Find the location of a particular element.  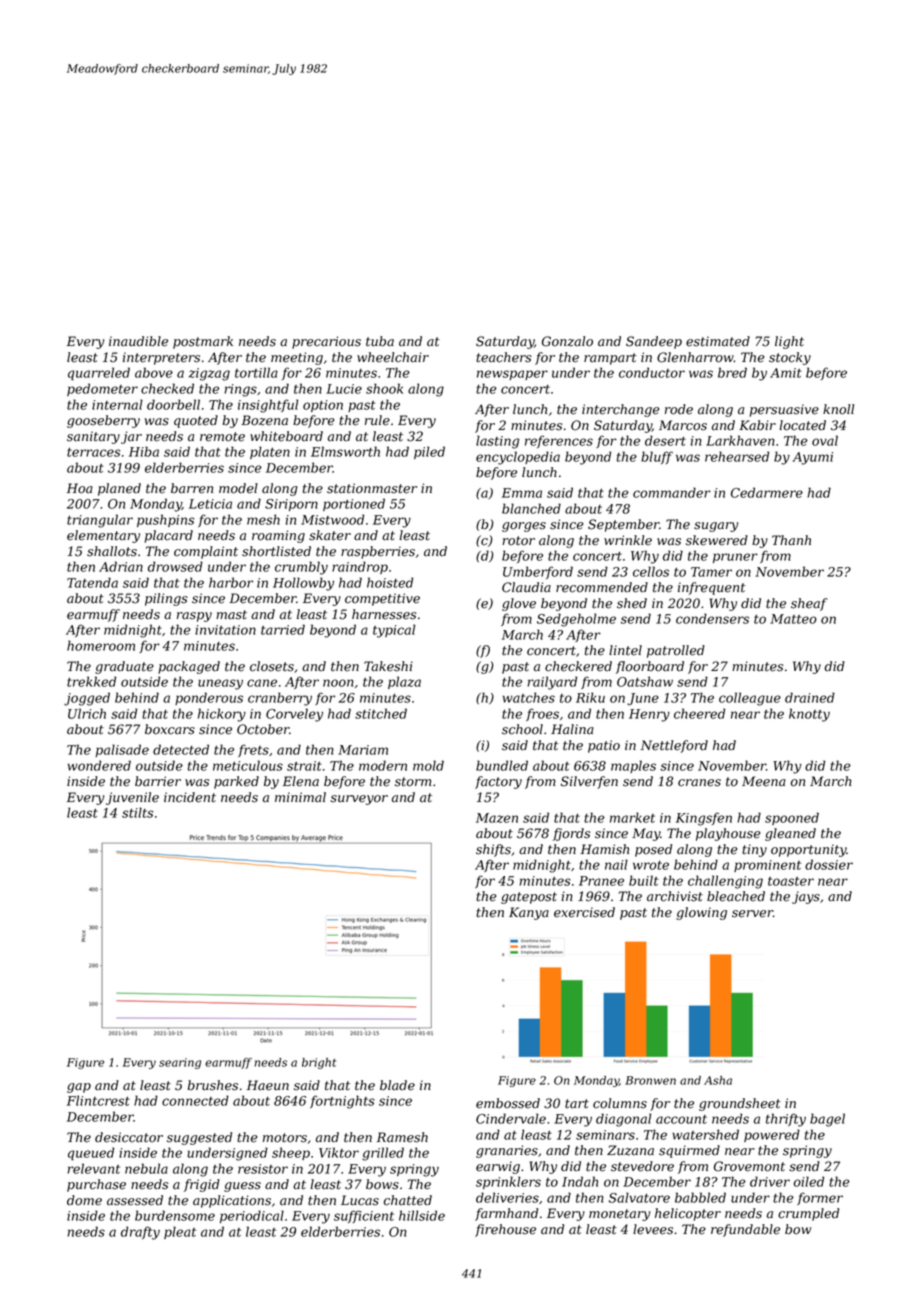

periodical is located at coordinates (252, 1216).
